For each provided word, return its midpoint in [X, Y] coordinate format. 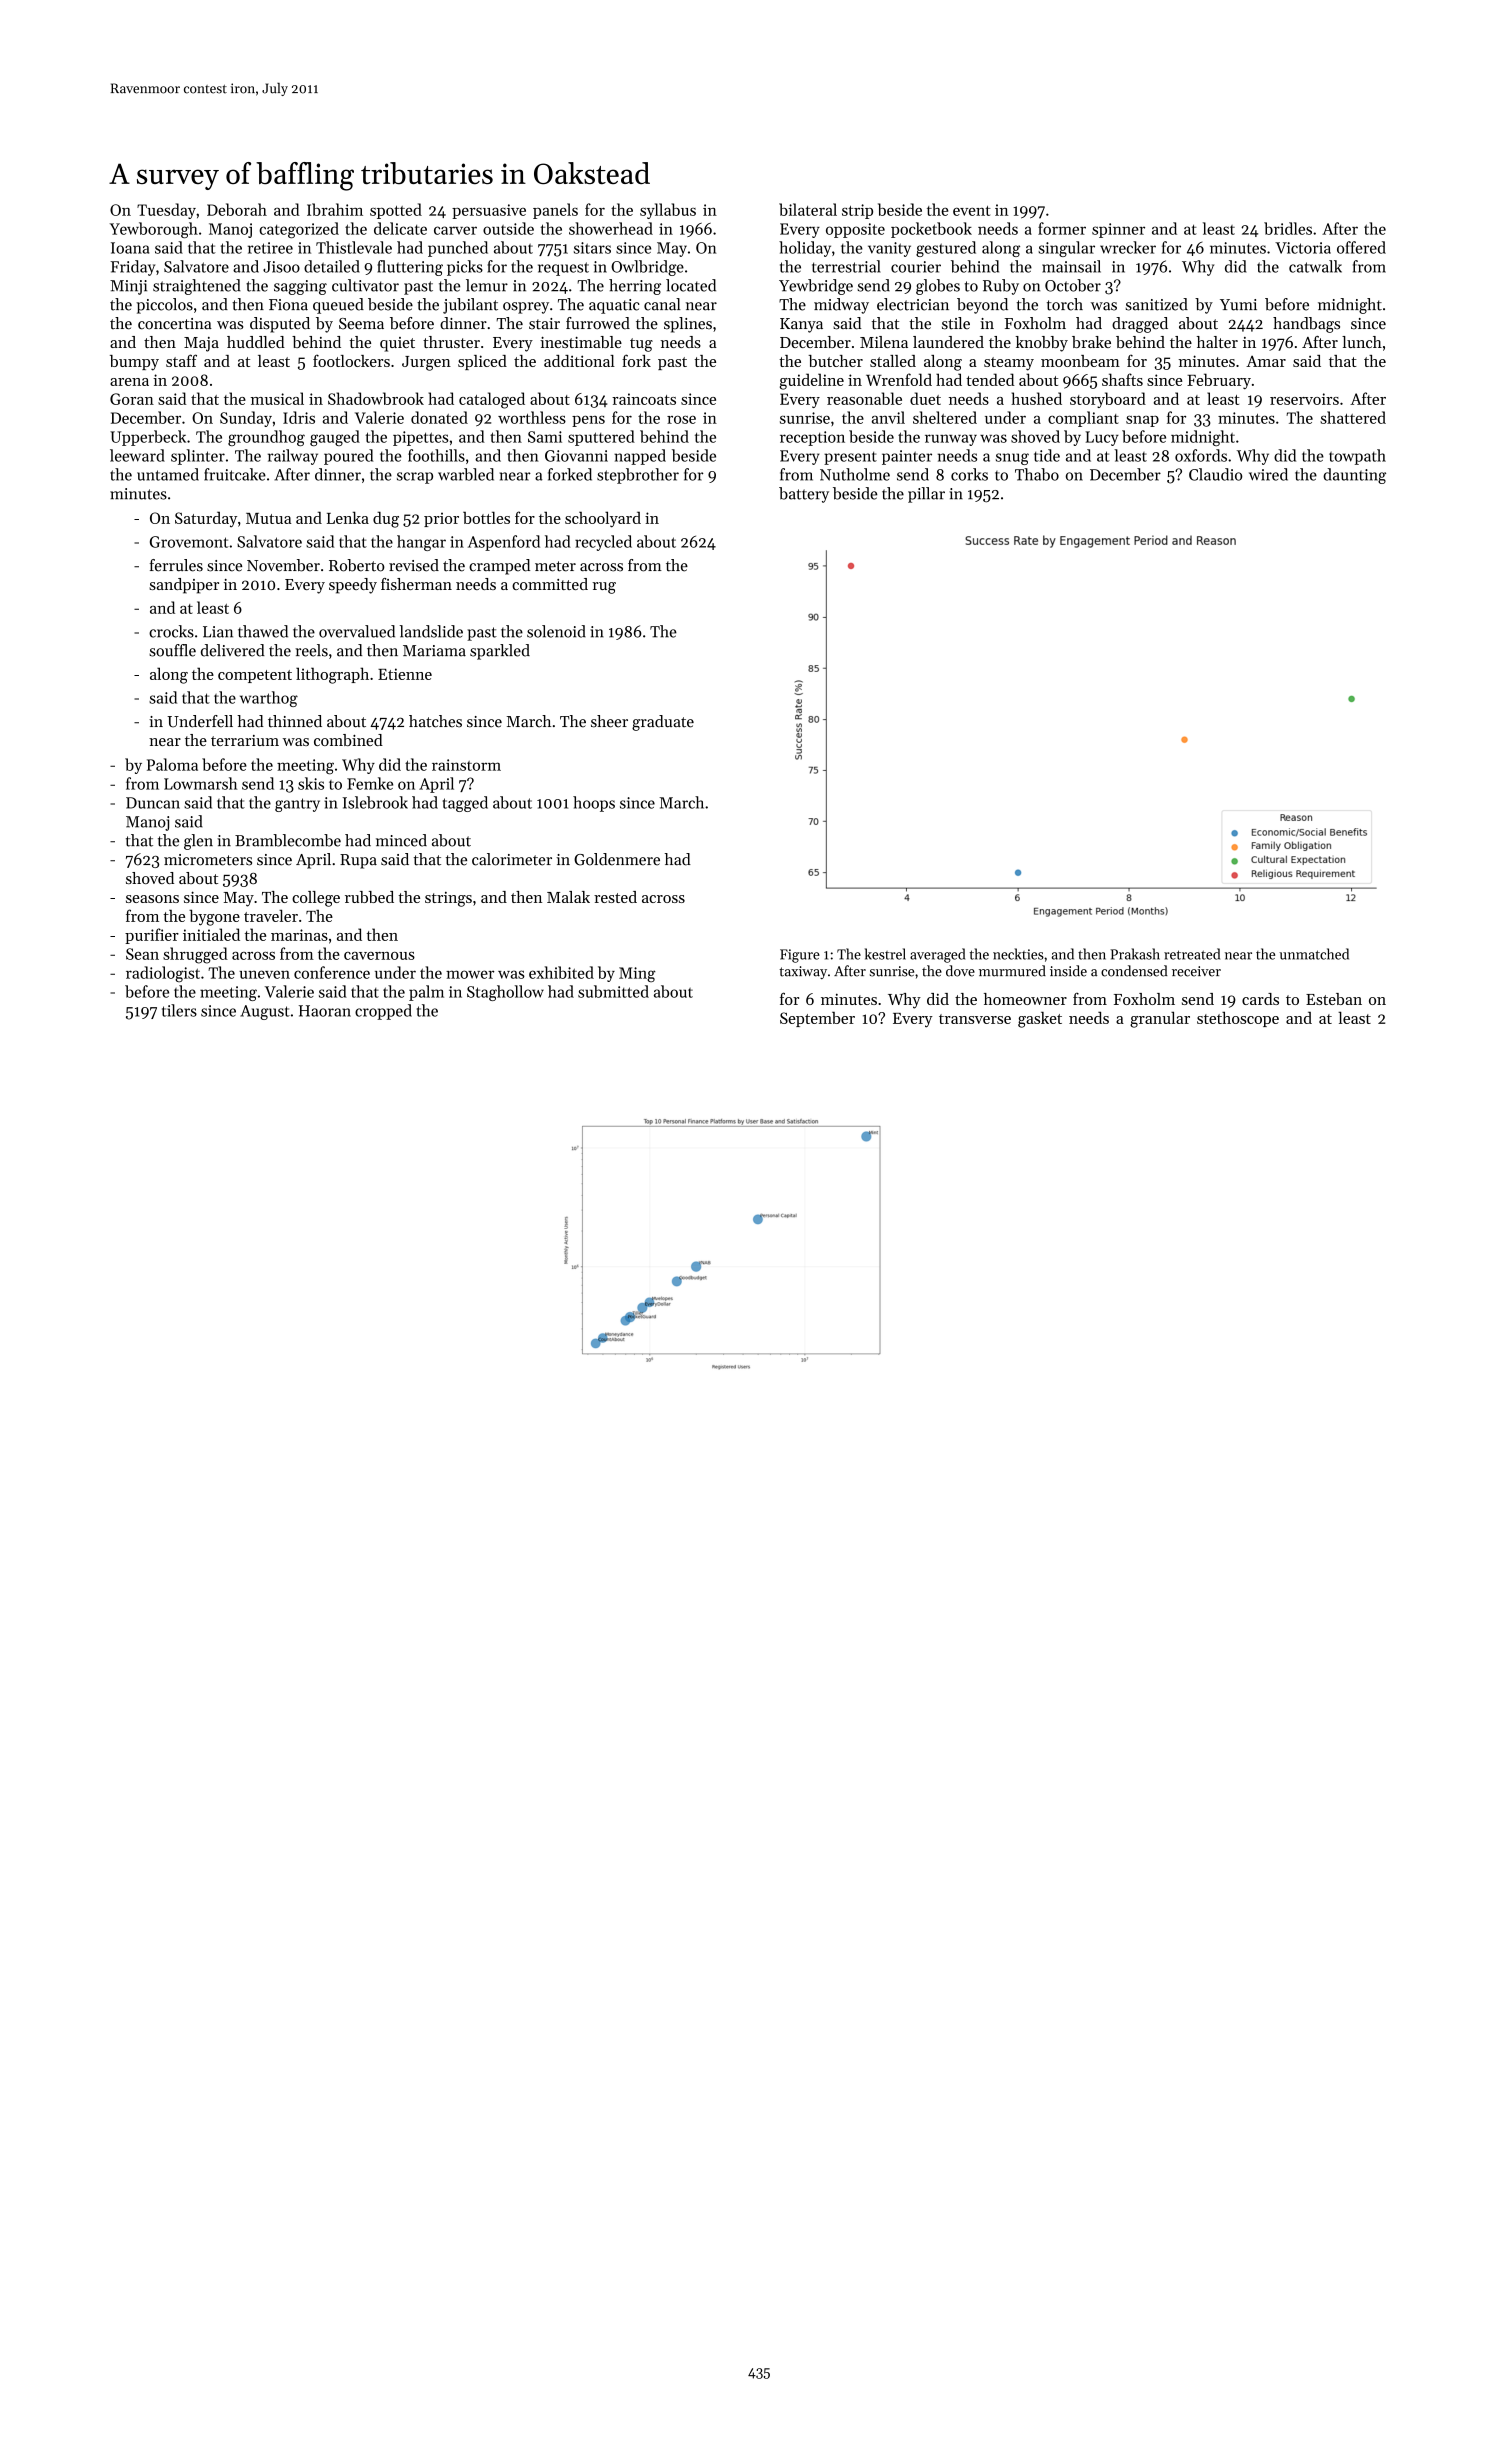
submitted [613, 991]
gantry [297, 805]
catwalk [1315, 266]
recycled [603, 543]
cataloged [492, 400]
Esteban [1334, 999]
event [972, 211]
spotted [396, 211]
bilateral [808, 209]
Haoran [325, 1011]
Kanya [801, 325]
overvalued [357, 631]
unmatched [1314, 954]
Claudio [1216, 474]
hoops [594, 804]
